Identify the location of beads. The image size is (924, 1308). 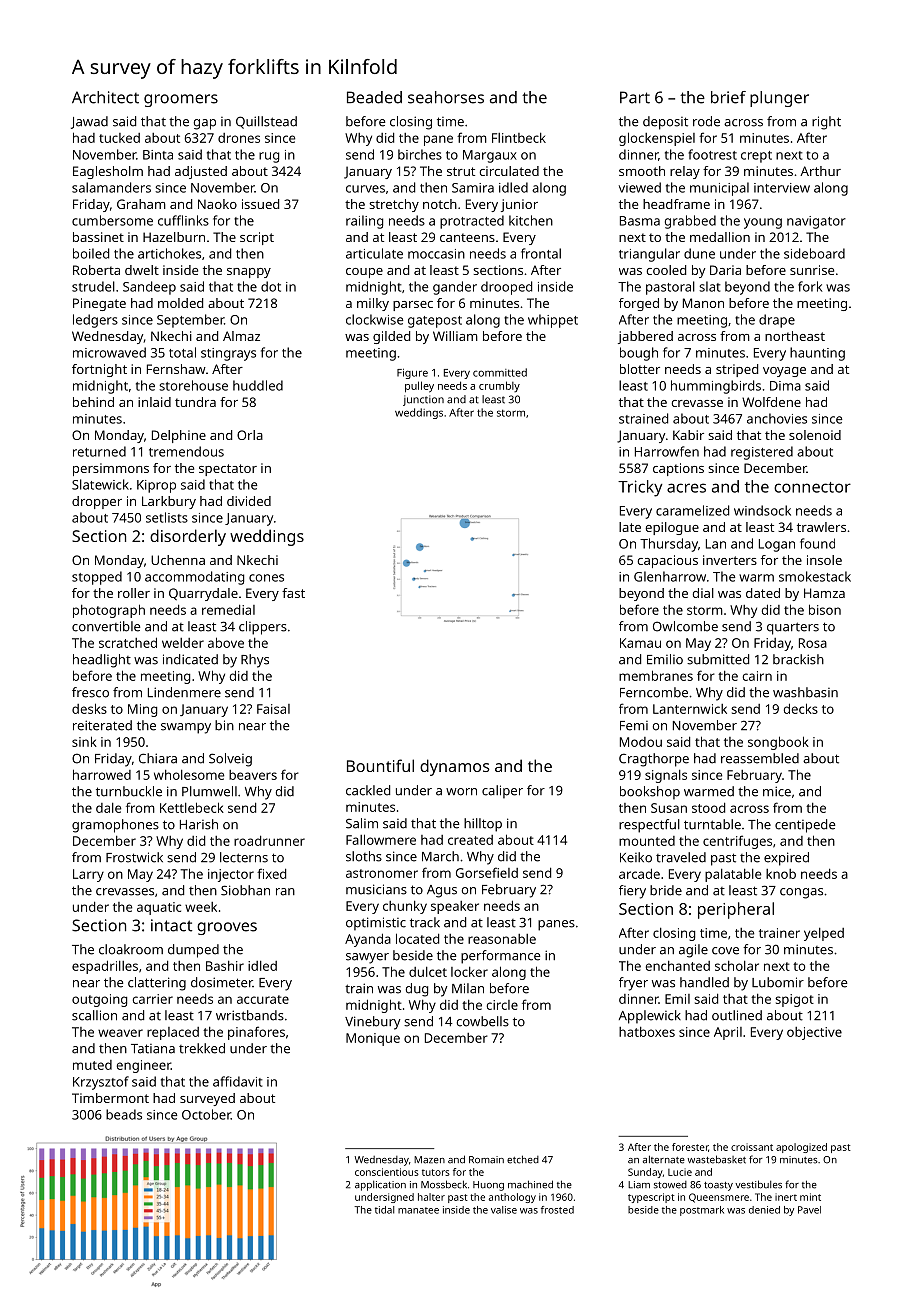
(124, 1114).
